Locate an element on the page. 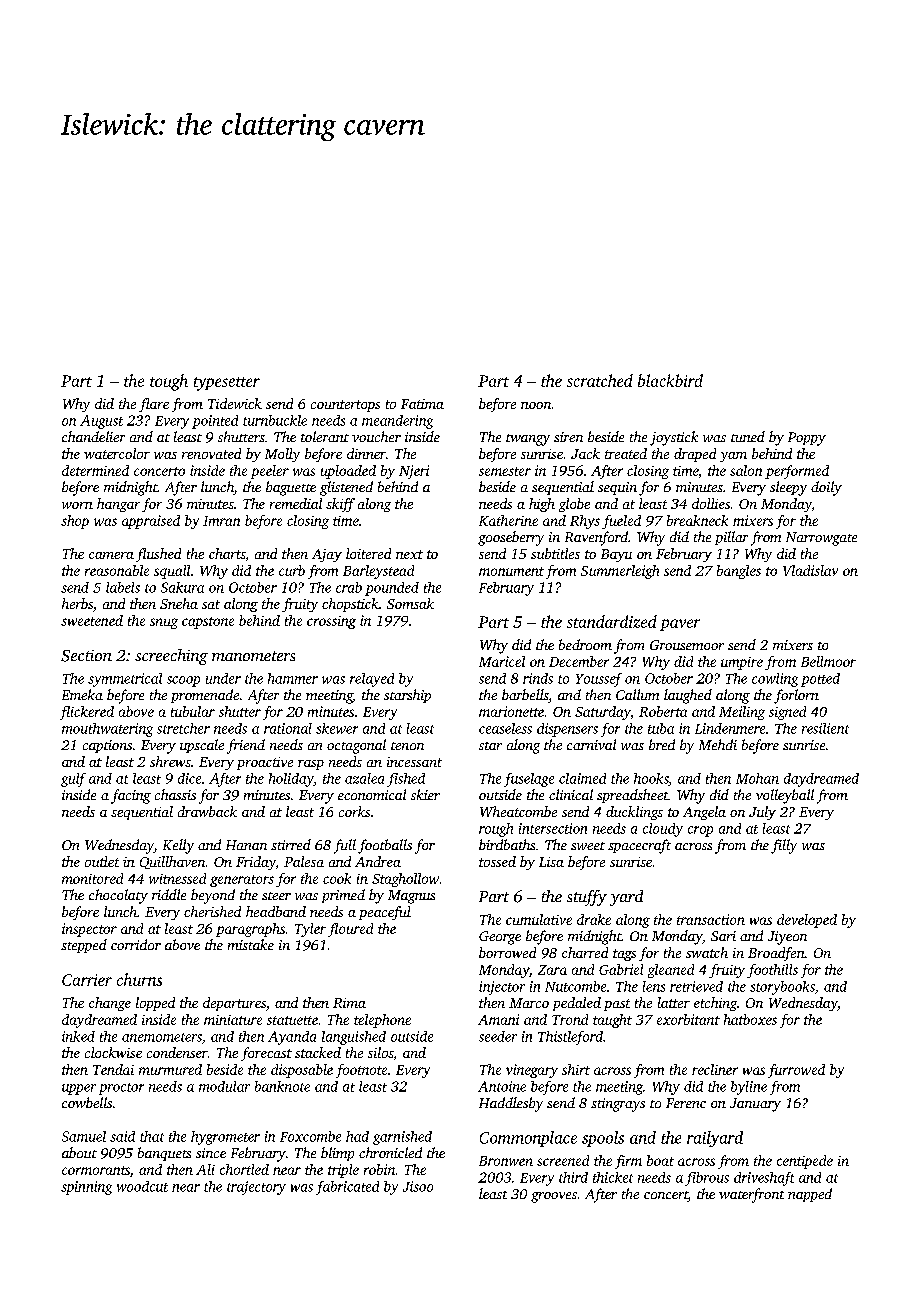 The width and height of the document is (924, 1308). Poppy is located at coordinates (807, 439).
